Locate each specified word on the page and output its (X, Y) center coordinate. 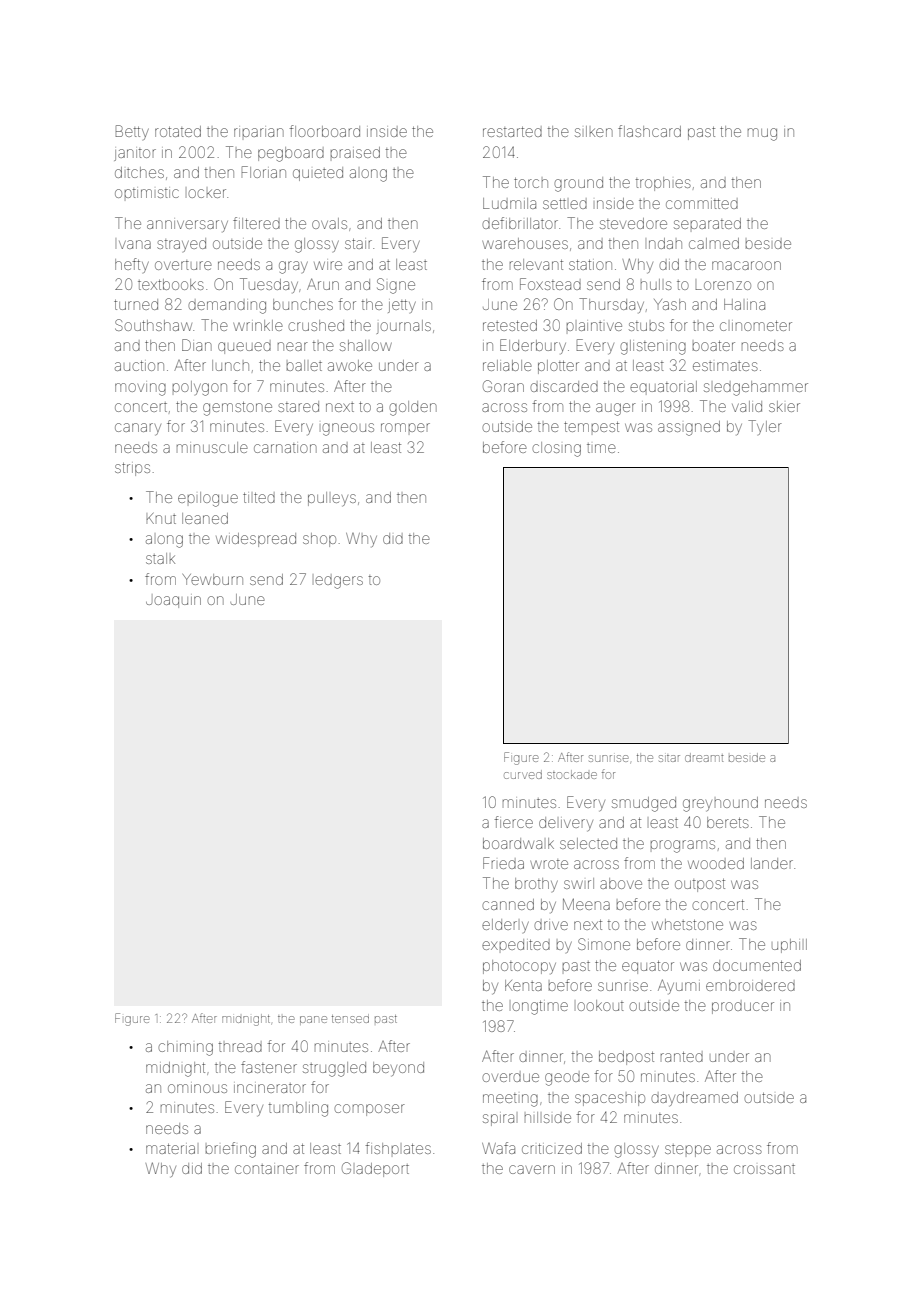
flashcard (649, 131)
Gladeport (375, 1169)
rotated (178, 131)
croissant (764, 1169)
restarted (512, 132)
